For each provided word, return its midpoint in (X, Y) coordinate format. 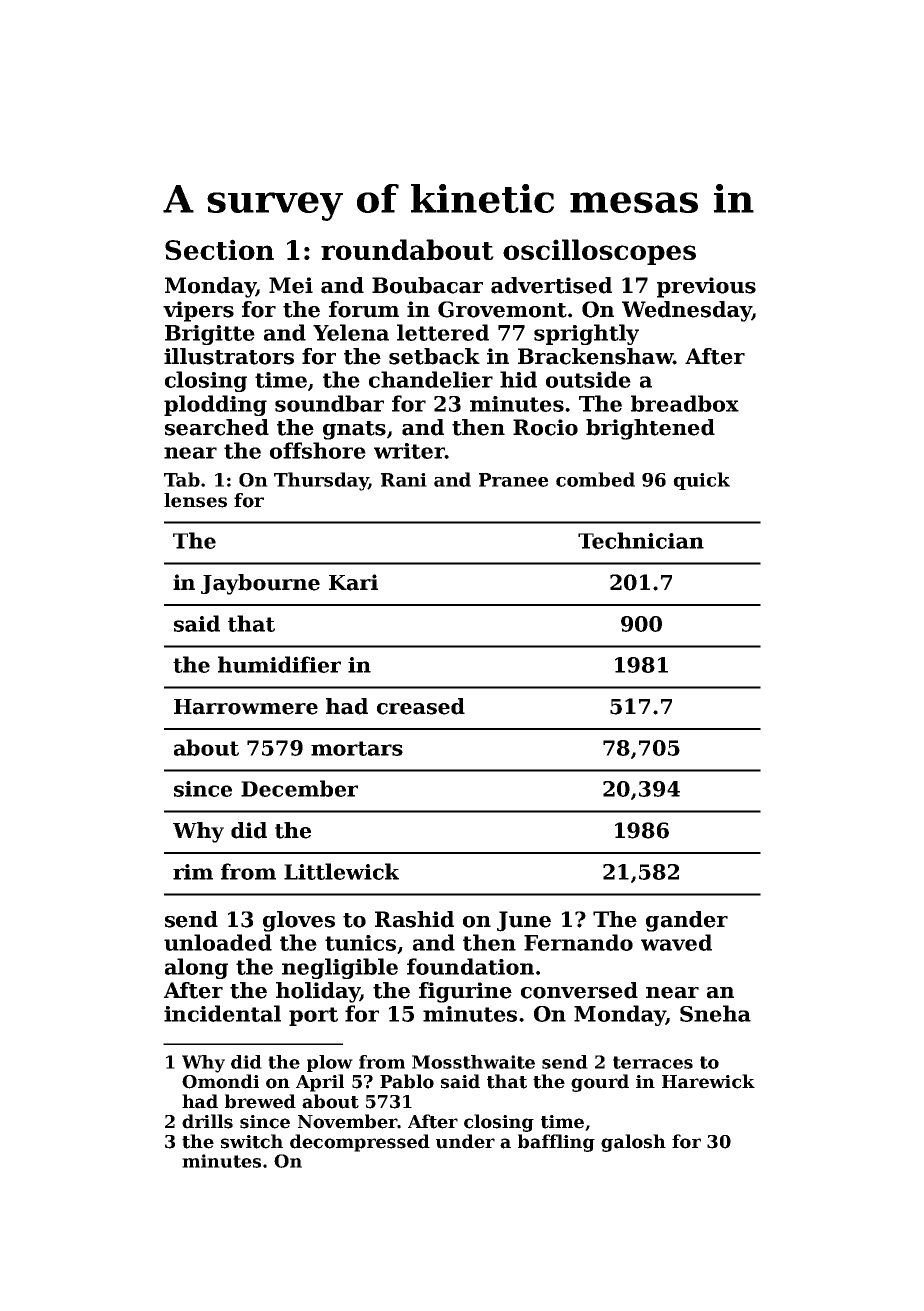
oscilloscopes (599, 252)
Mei (291, 285)
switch (252, 1141)
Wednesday (687, 311)
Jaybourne (260, 584)
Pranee (513, 480)
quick (701, 481)
